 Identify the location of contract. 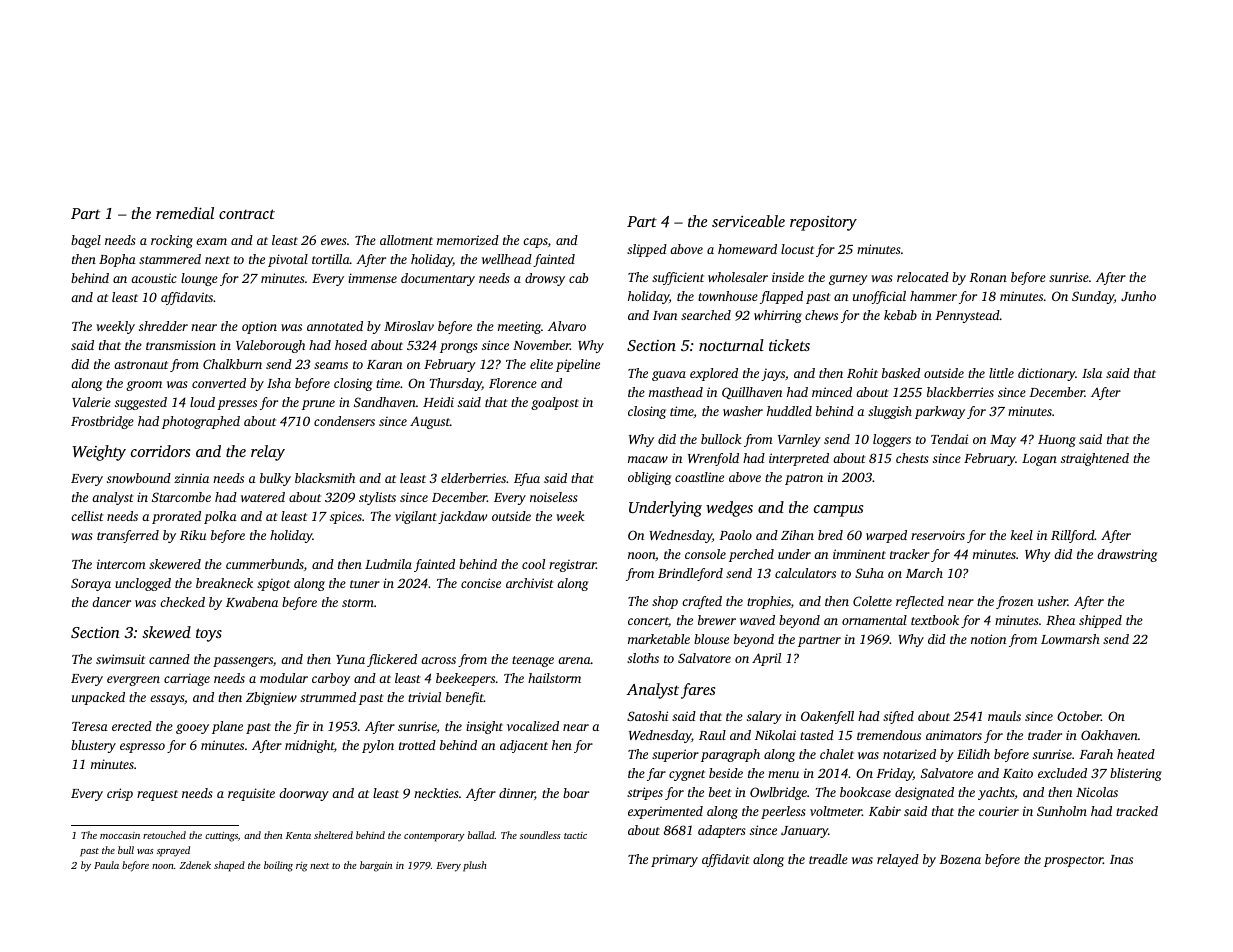
(247, 214).
